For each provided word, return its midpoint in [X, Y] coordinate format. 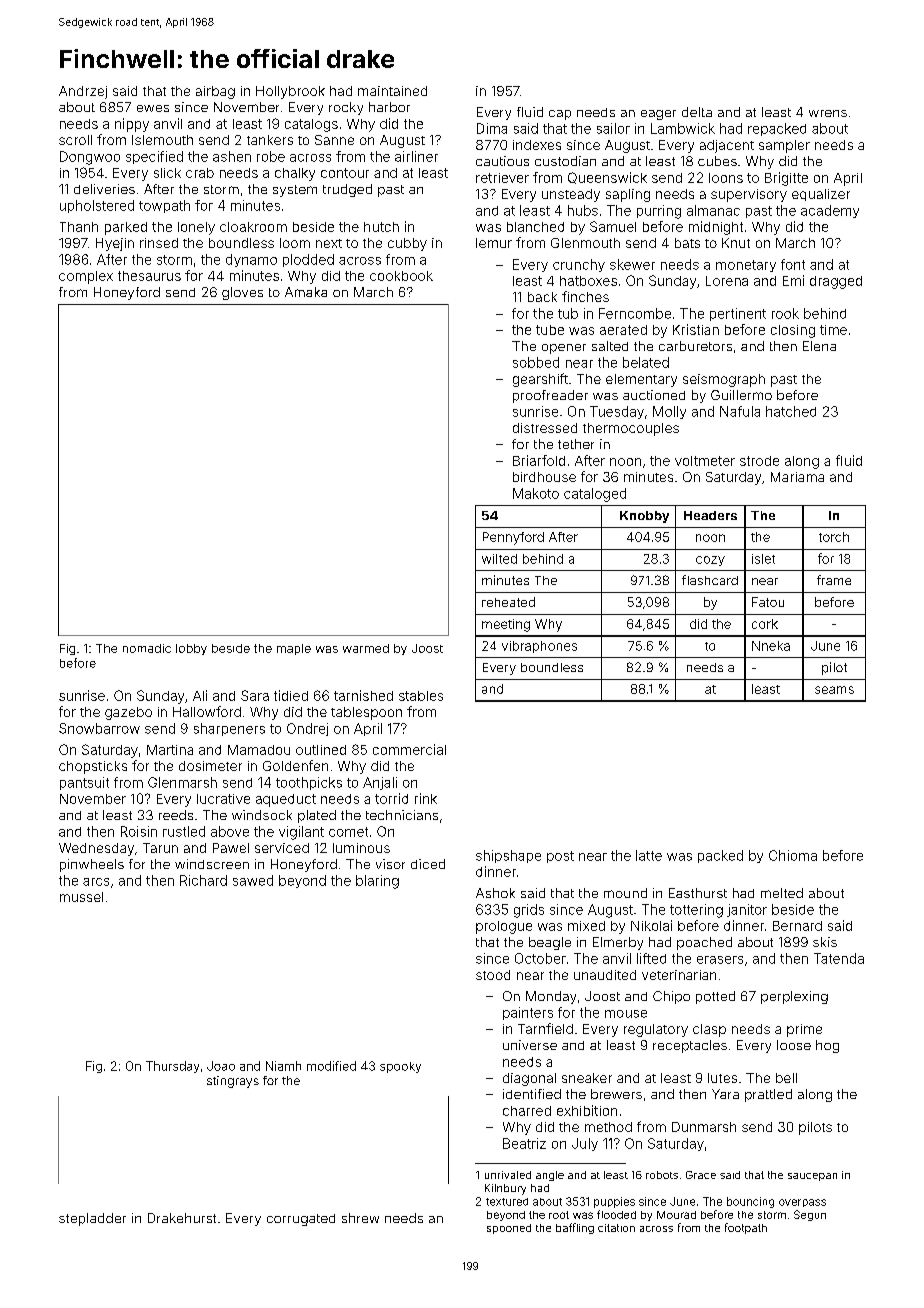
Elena [819, 346]
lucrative [223, 799]
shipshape [508, 856]
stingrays [233, 1082]
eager [658, 115]
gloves [242, 293]
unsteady [571, 195]
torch [834, 537]
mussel [81, 897]
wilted [499, 559]
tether [576, 444]
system [295, 191]
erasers [720, 960]
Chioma [793, 855]
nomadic [147, 648]
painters [528, 1013]
